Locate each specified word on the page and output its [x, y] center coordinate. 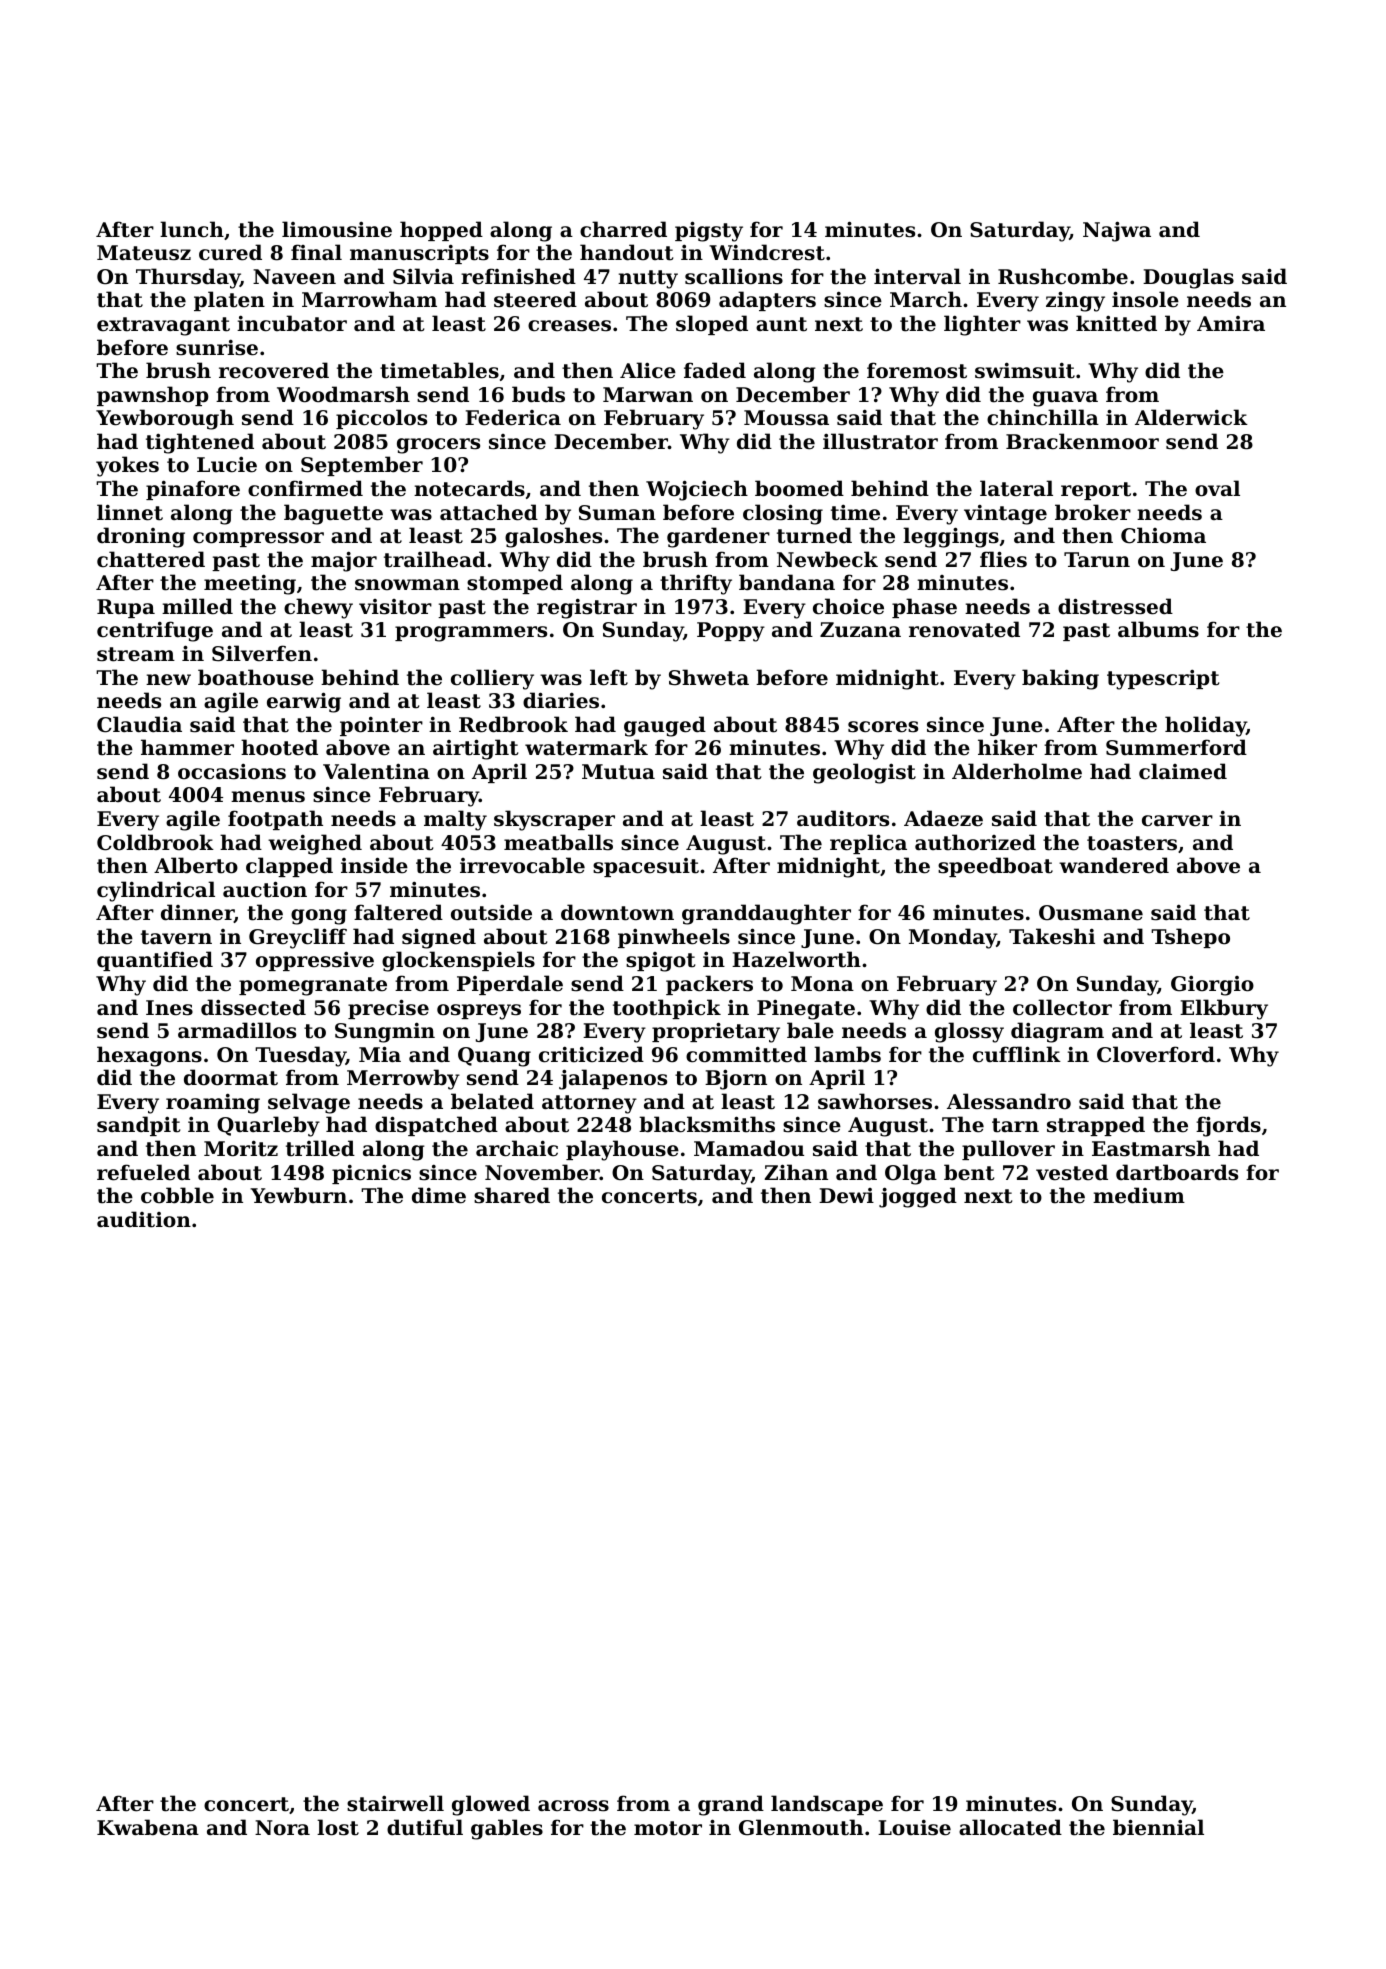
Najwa [1117, 231]
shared [512, 1195]
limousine [337, 229]
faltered [398, 912]
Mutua [618, 772]
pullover [1008, 1150]
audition [144, 1219]
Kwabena [148, 1827]
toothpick [667, 1009]
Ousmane [1091, 913]
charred [623, 229]
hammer [187, 747]
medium [1139, 1195]
